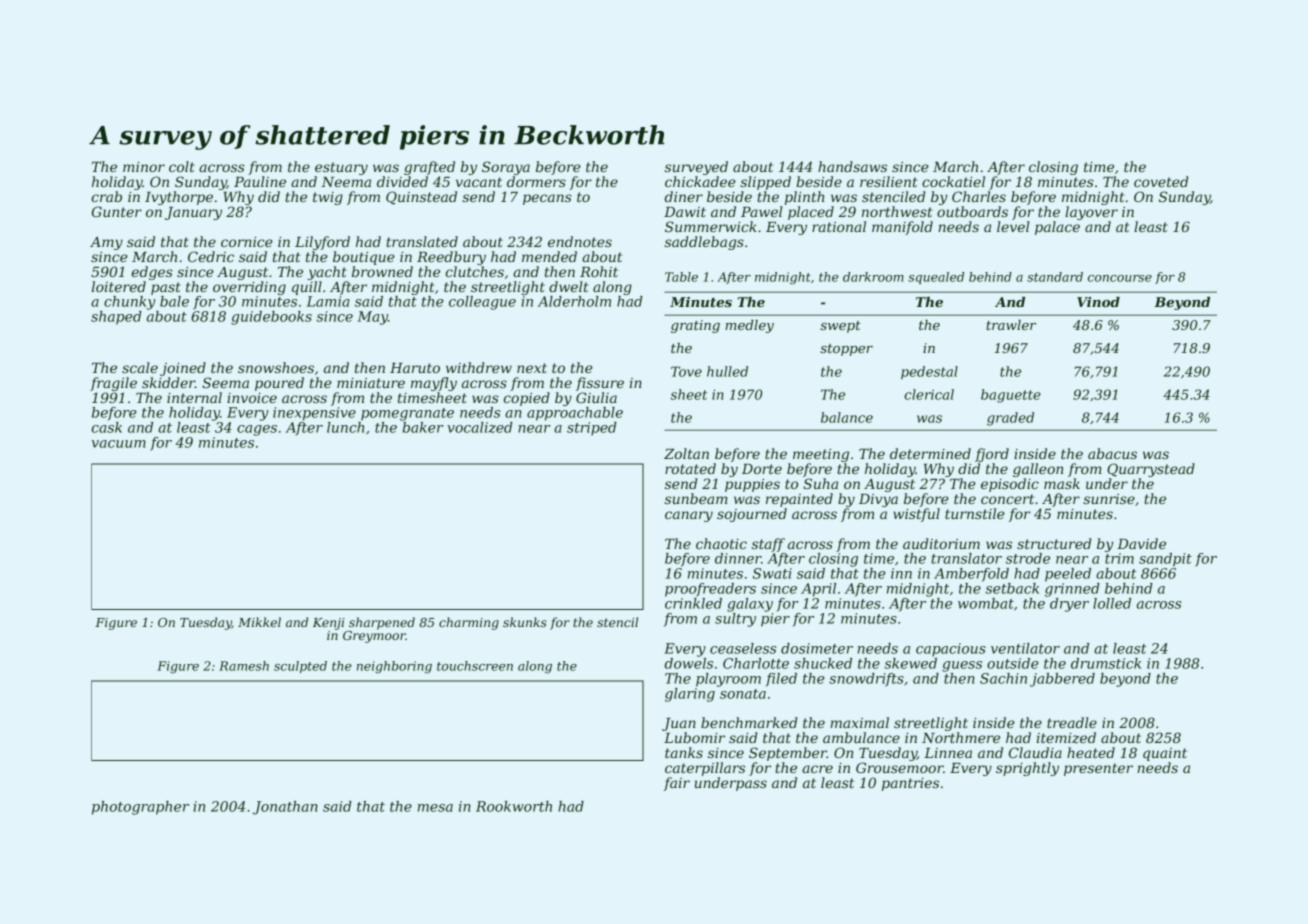  What do you see at coordinates (166, 288) in the screenshot?
I see `past` at bounding box center [166, 288].
